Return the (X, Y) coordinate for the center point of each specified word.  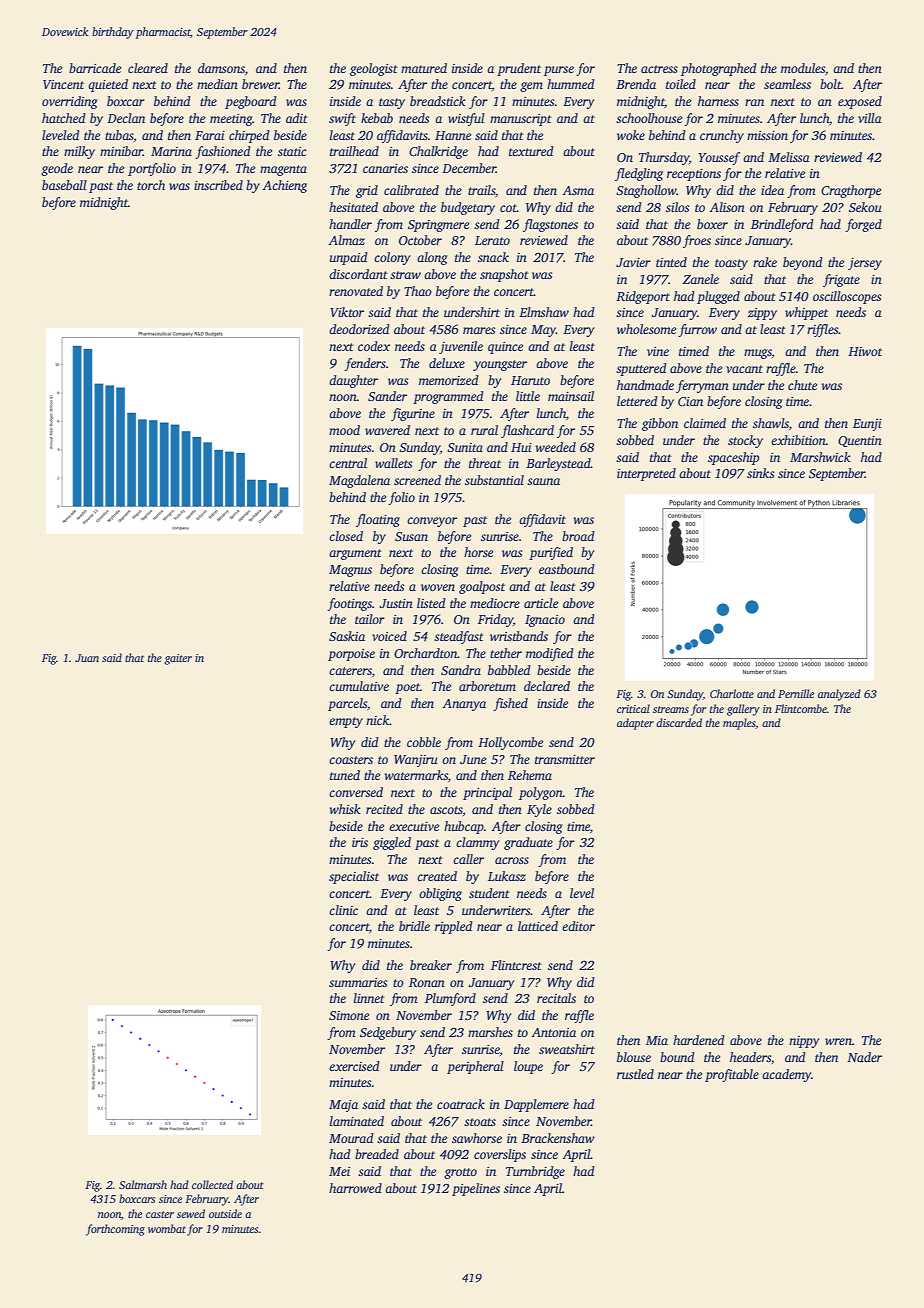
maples (739, 724)
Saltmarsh (143, 1184)
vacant (744, 369)
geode (57, 169)
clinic (343, 910)
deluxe (447, 363)
